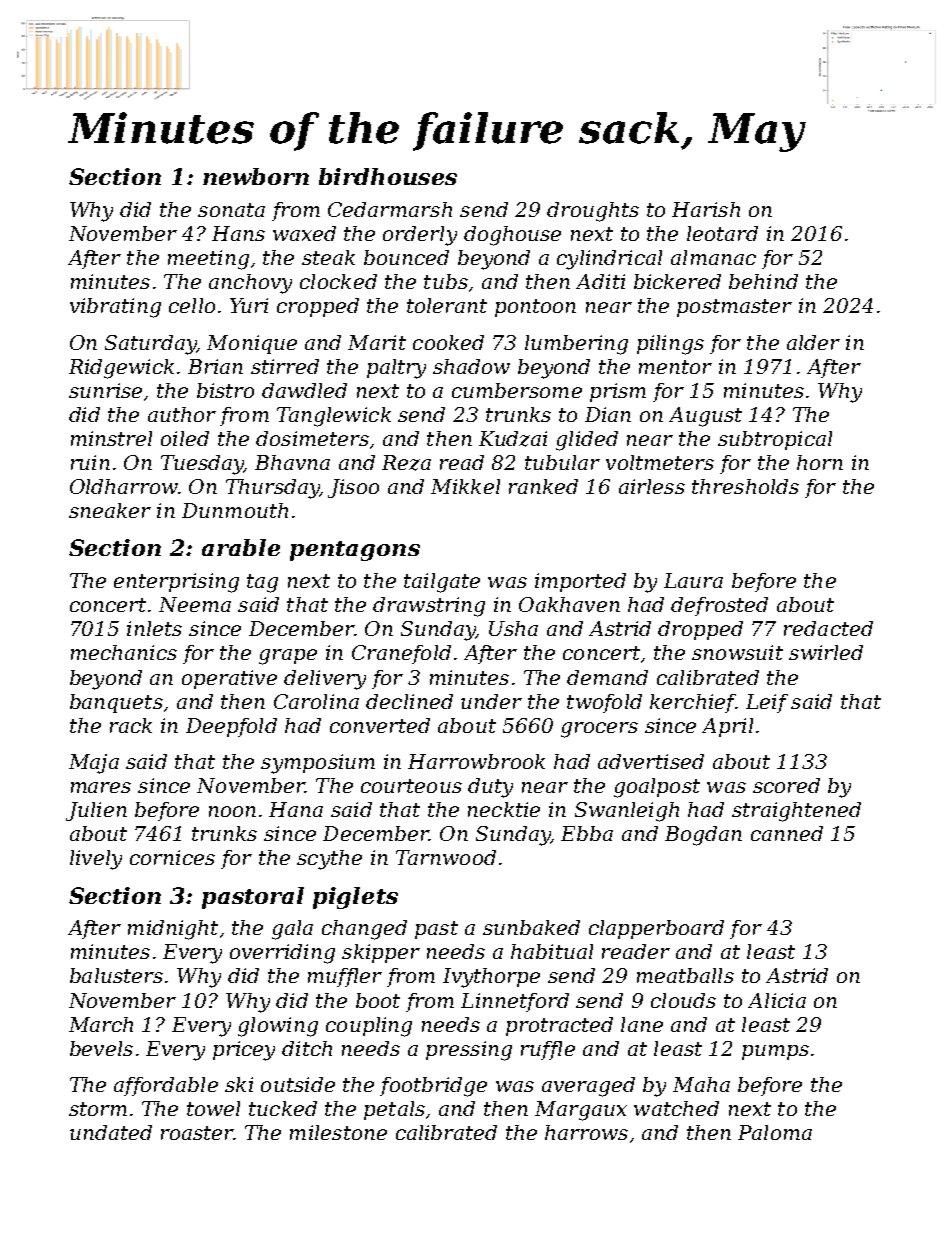 This screenshot has height=1233, width=952. What do you see at coordinates (406, 463) in the screenshot?
I see `Reza` at bounding box center [406, 463].
